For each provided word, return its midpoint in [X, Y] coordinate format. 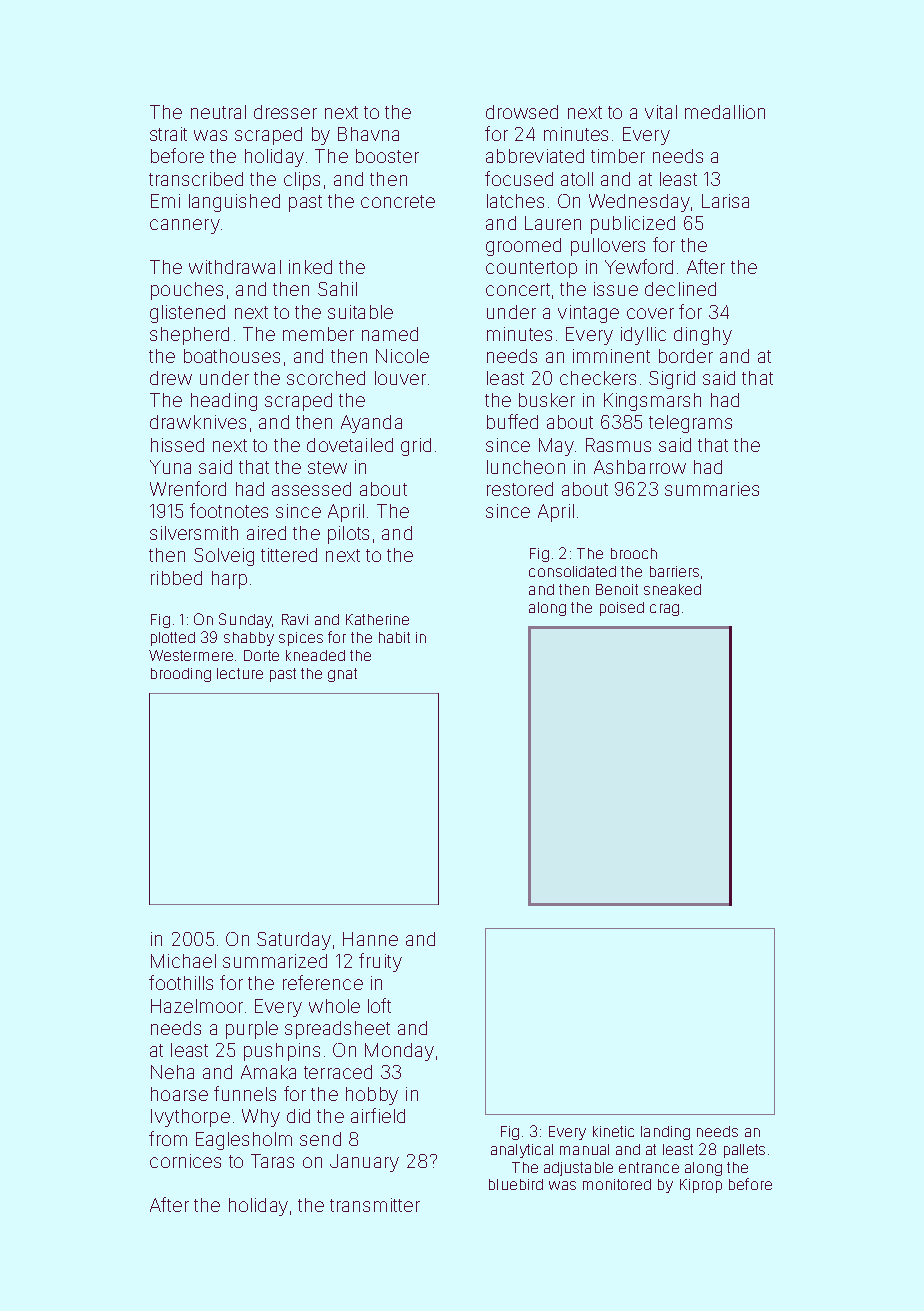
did [298, 1116]
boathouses [232, 356]
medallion [725, 112]
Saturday [294, 941]
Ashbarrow [640, 467]
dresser [285, 112]
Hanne [370, 939]
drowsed [522, 112]
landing [665, 1133]
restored [520, 489]
